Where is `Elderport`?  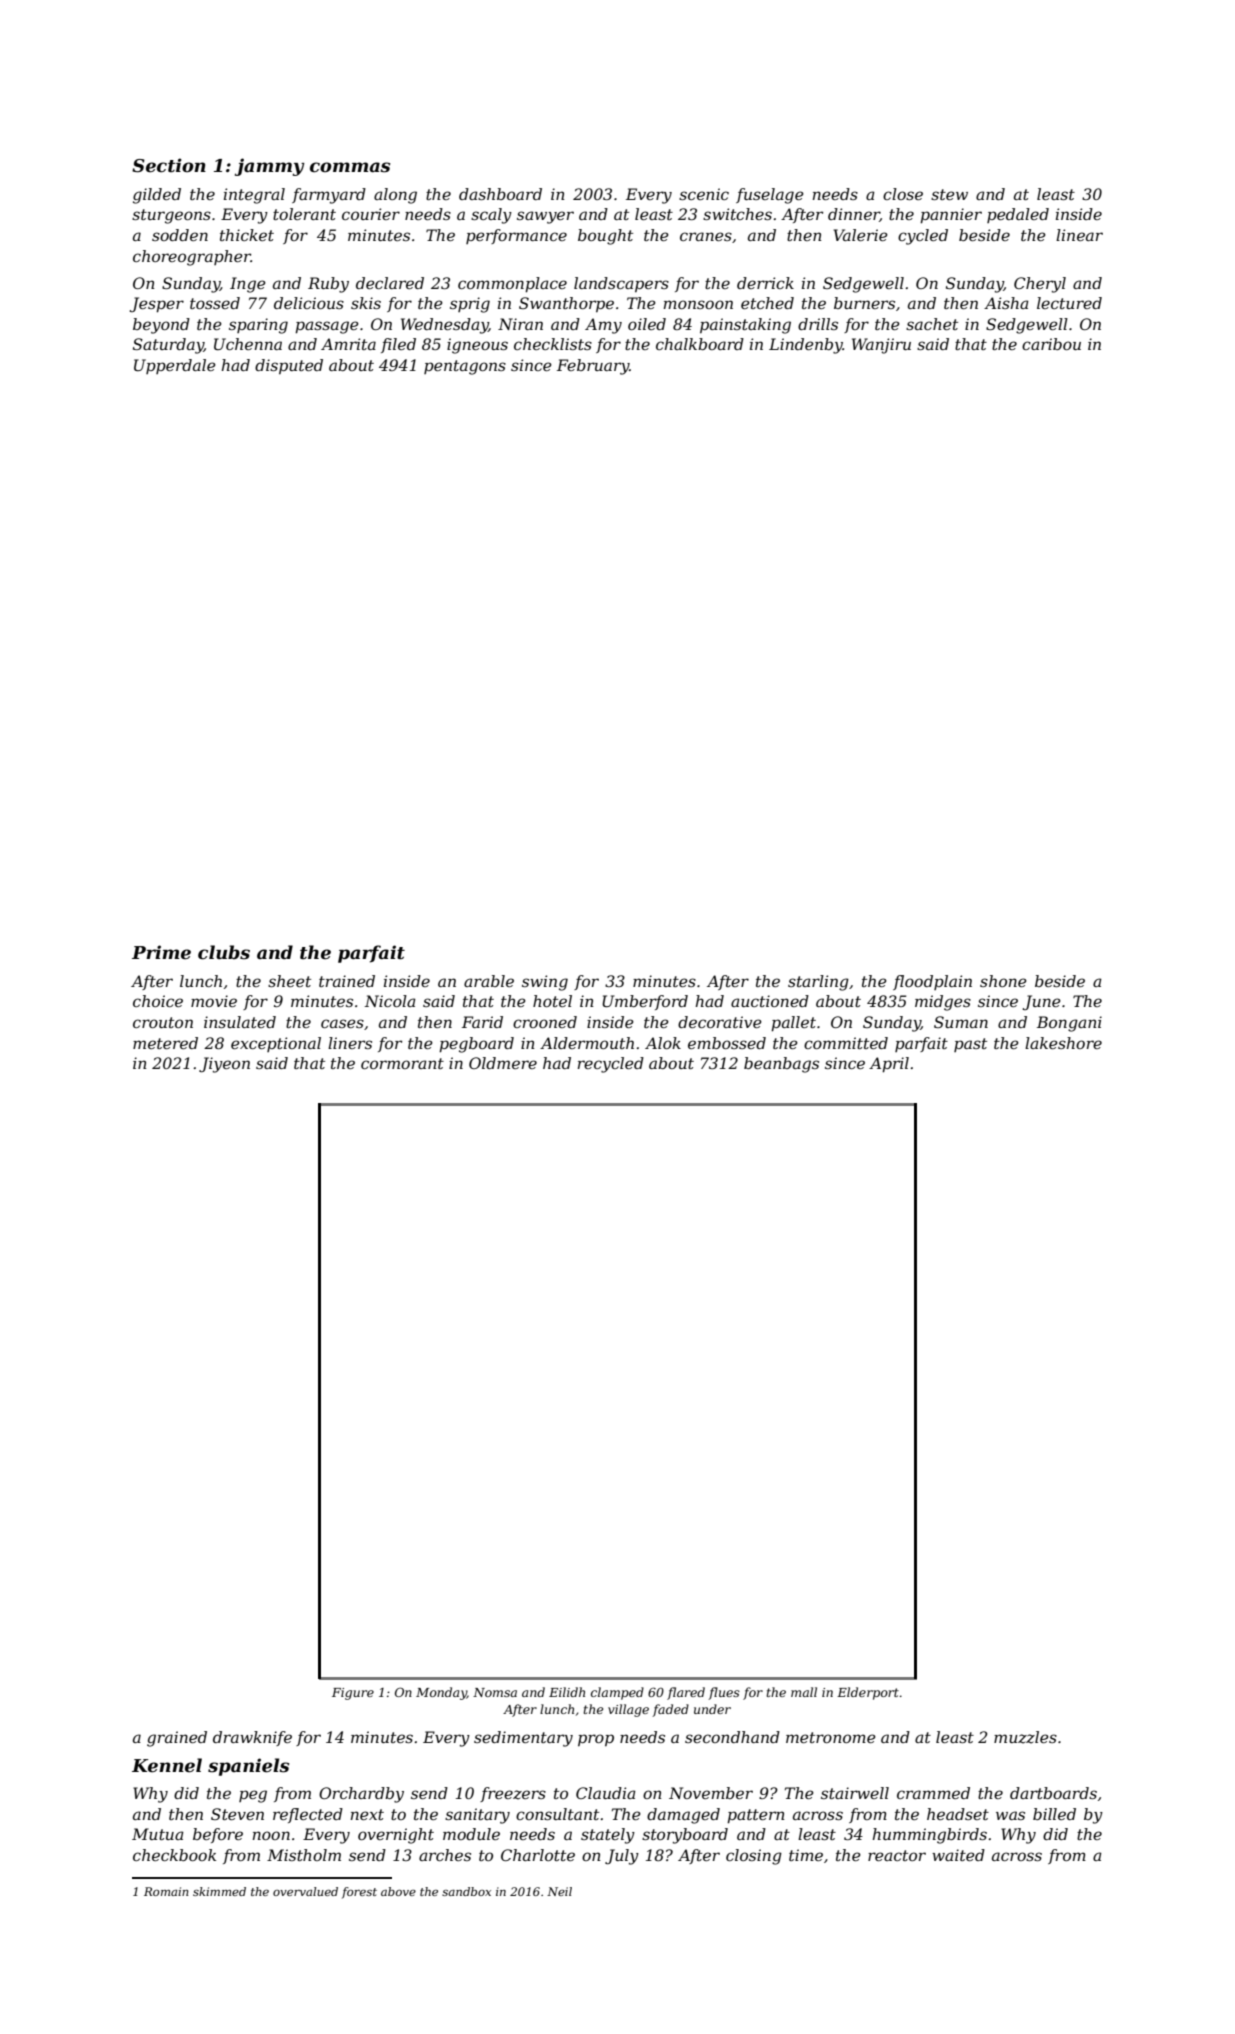
Elderport is located at coordinates (868, 1693).
